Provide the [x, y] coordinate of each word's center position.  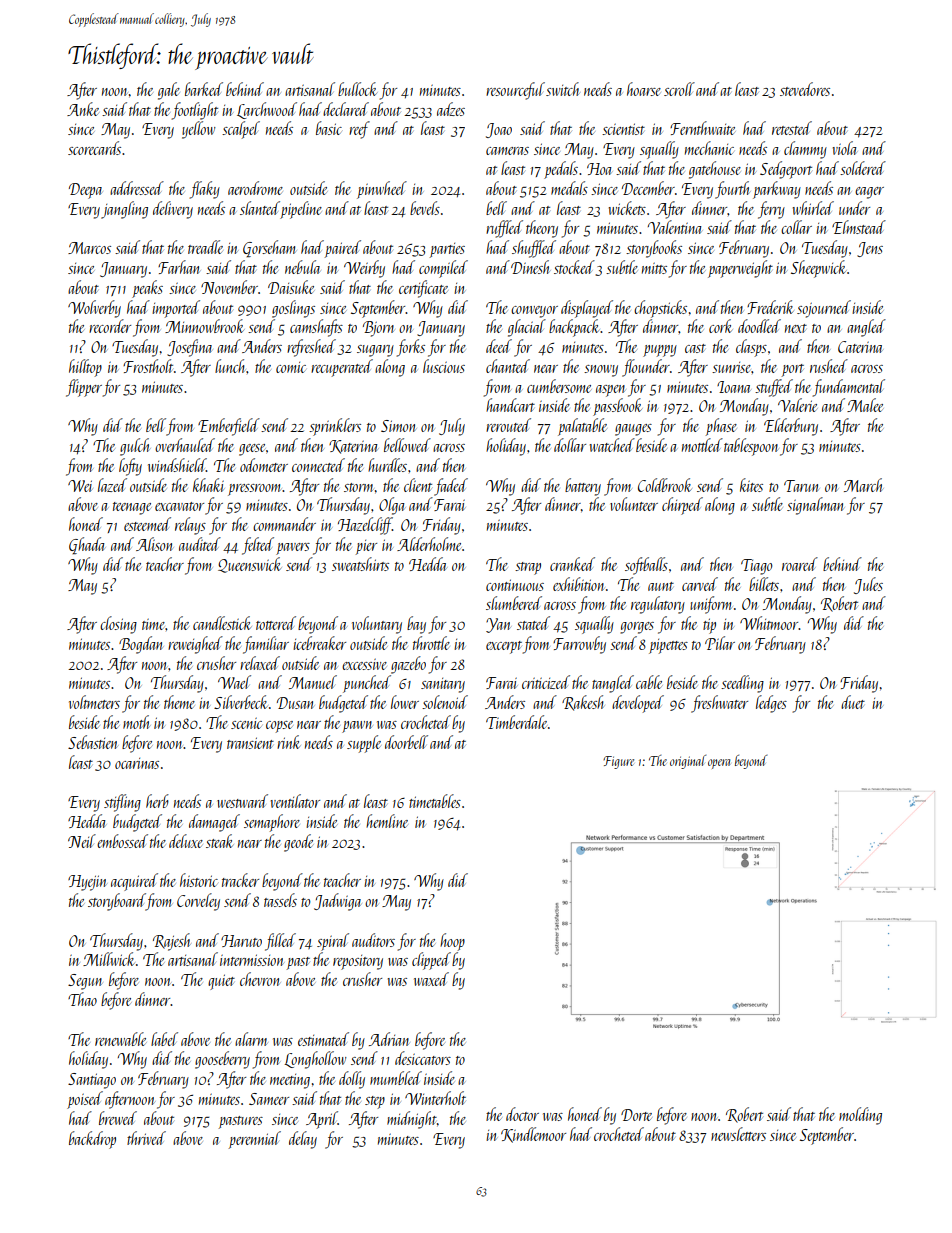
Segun [85, 982]
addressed [137, 188]
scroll [679, 89]
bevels [425, 208]
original [688, 762]
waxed [431, 979]
